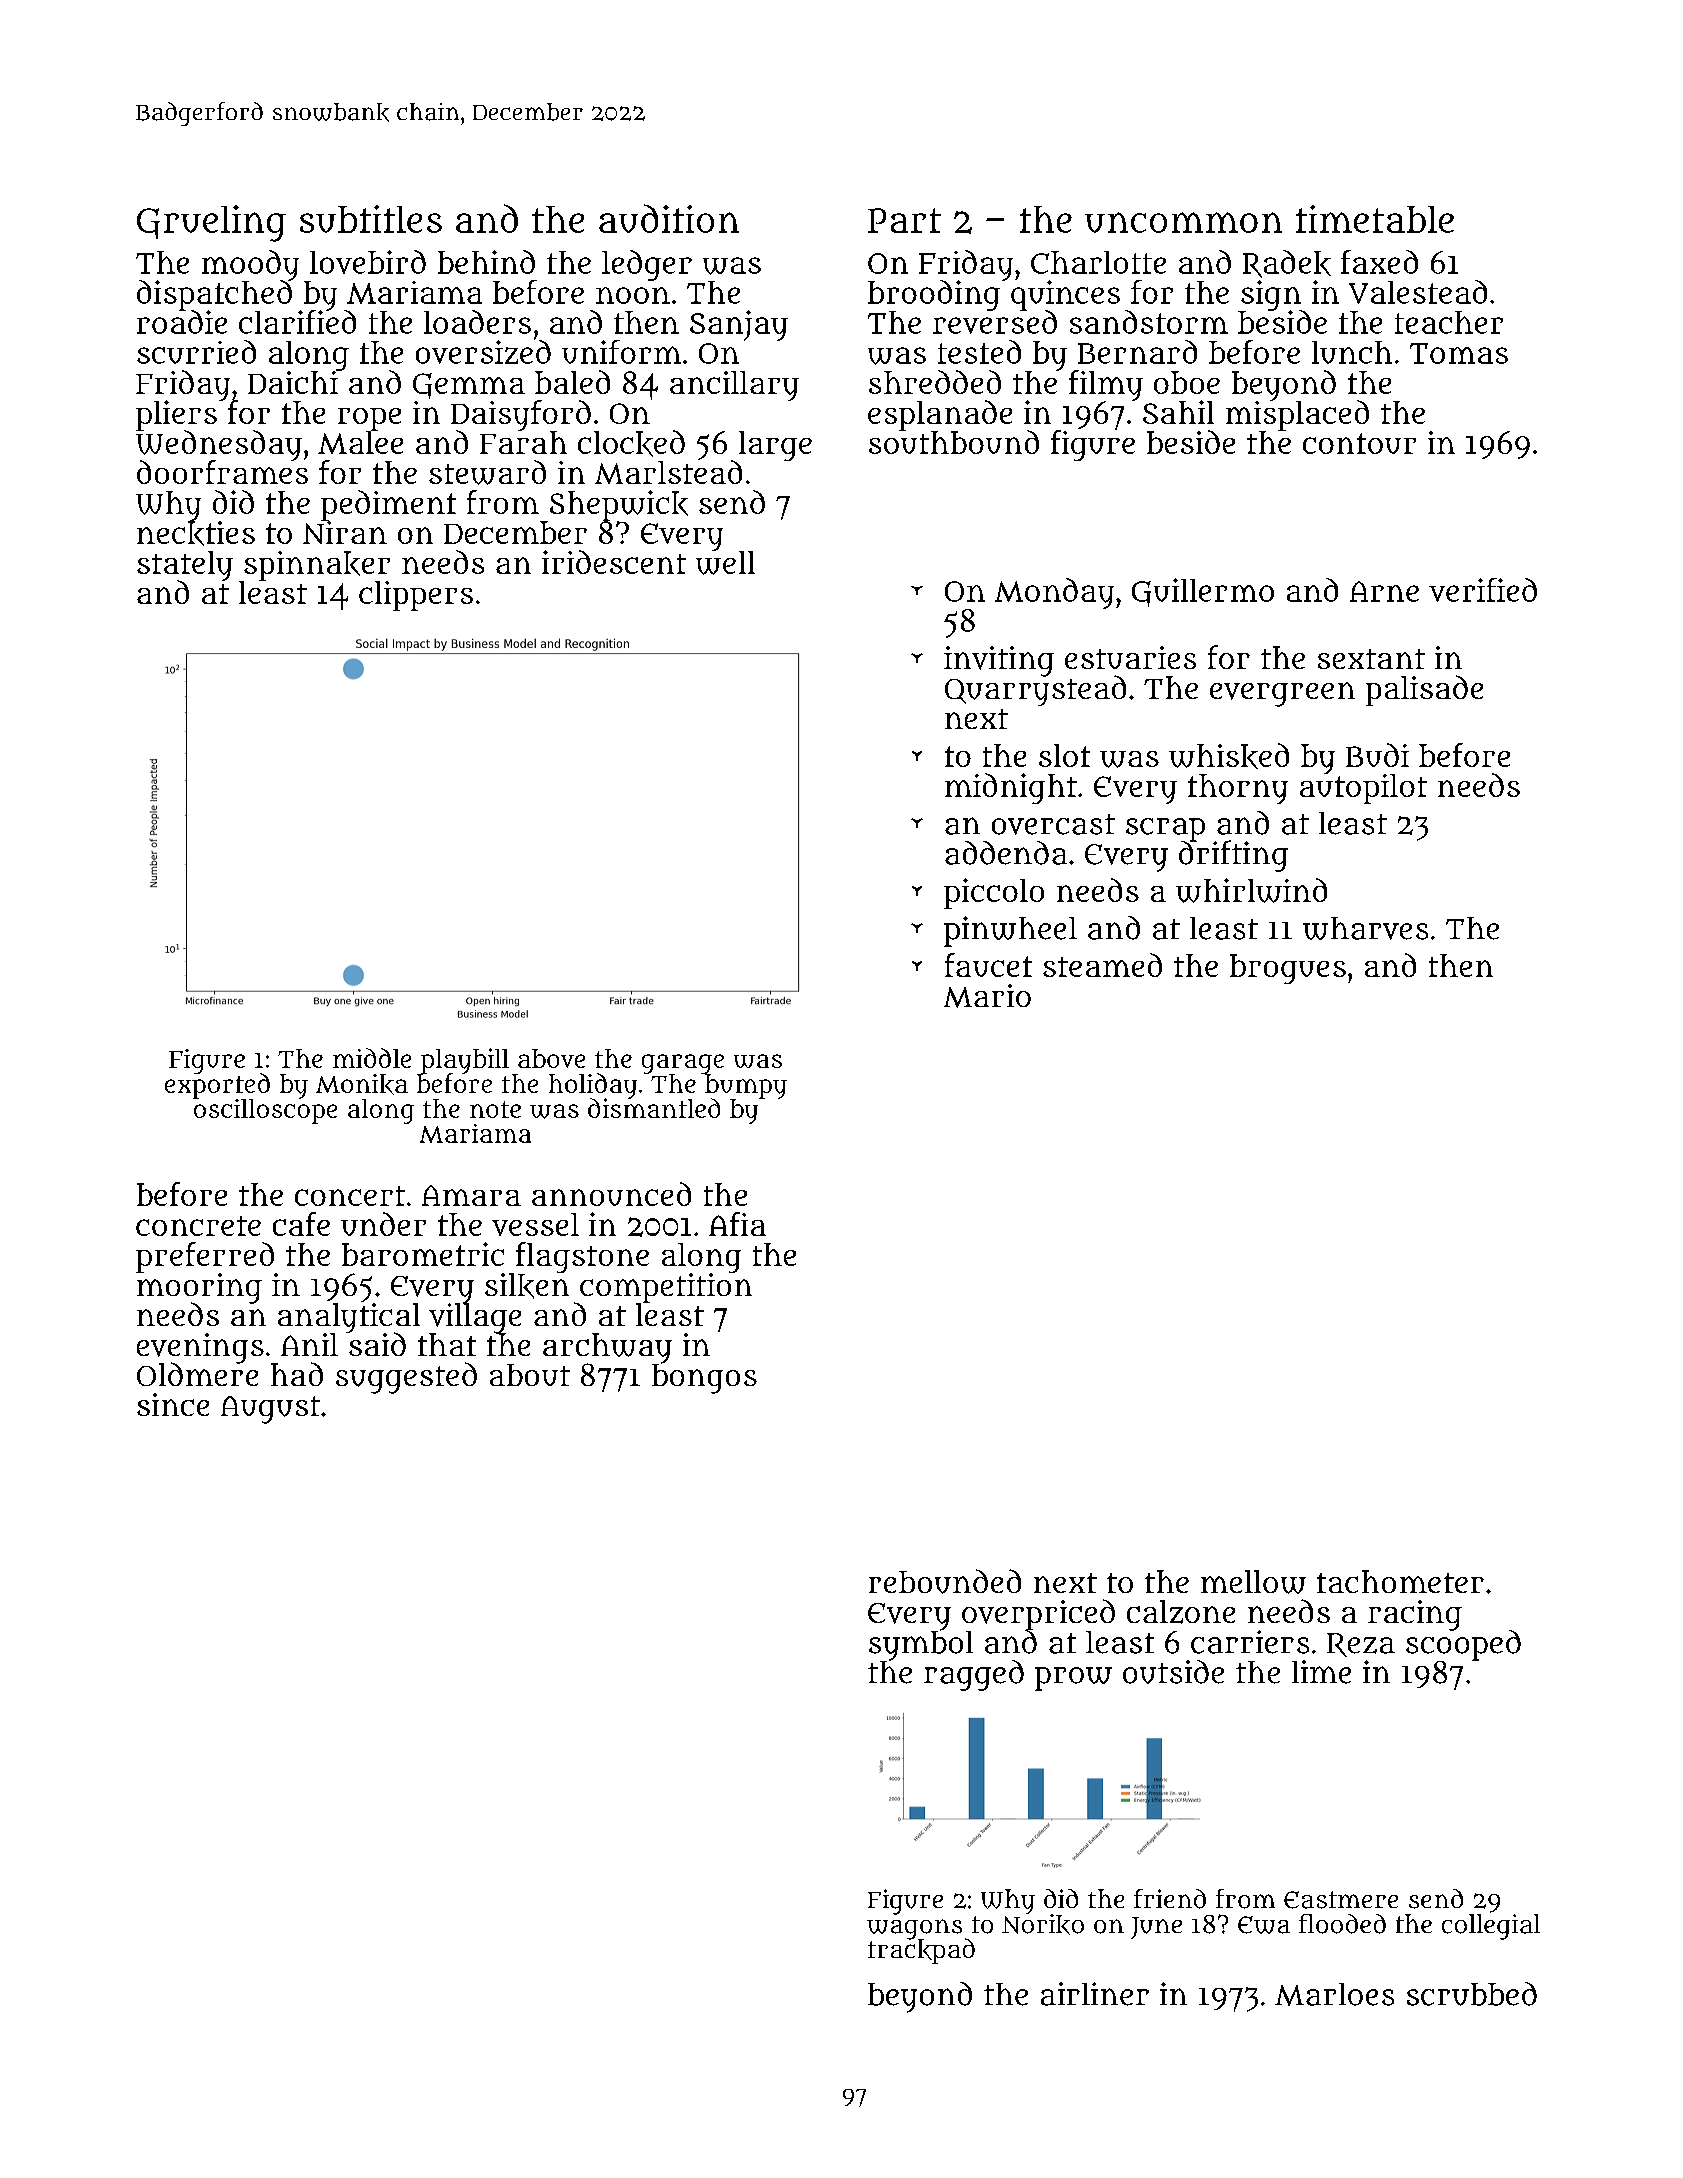 The width and height of the screenshot is (1683, 2178). Describe the element at coordinates (954, 442) in the screenshot. I see `southbound` at that location.
